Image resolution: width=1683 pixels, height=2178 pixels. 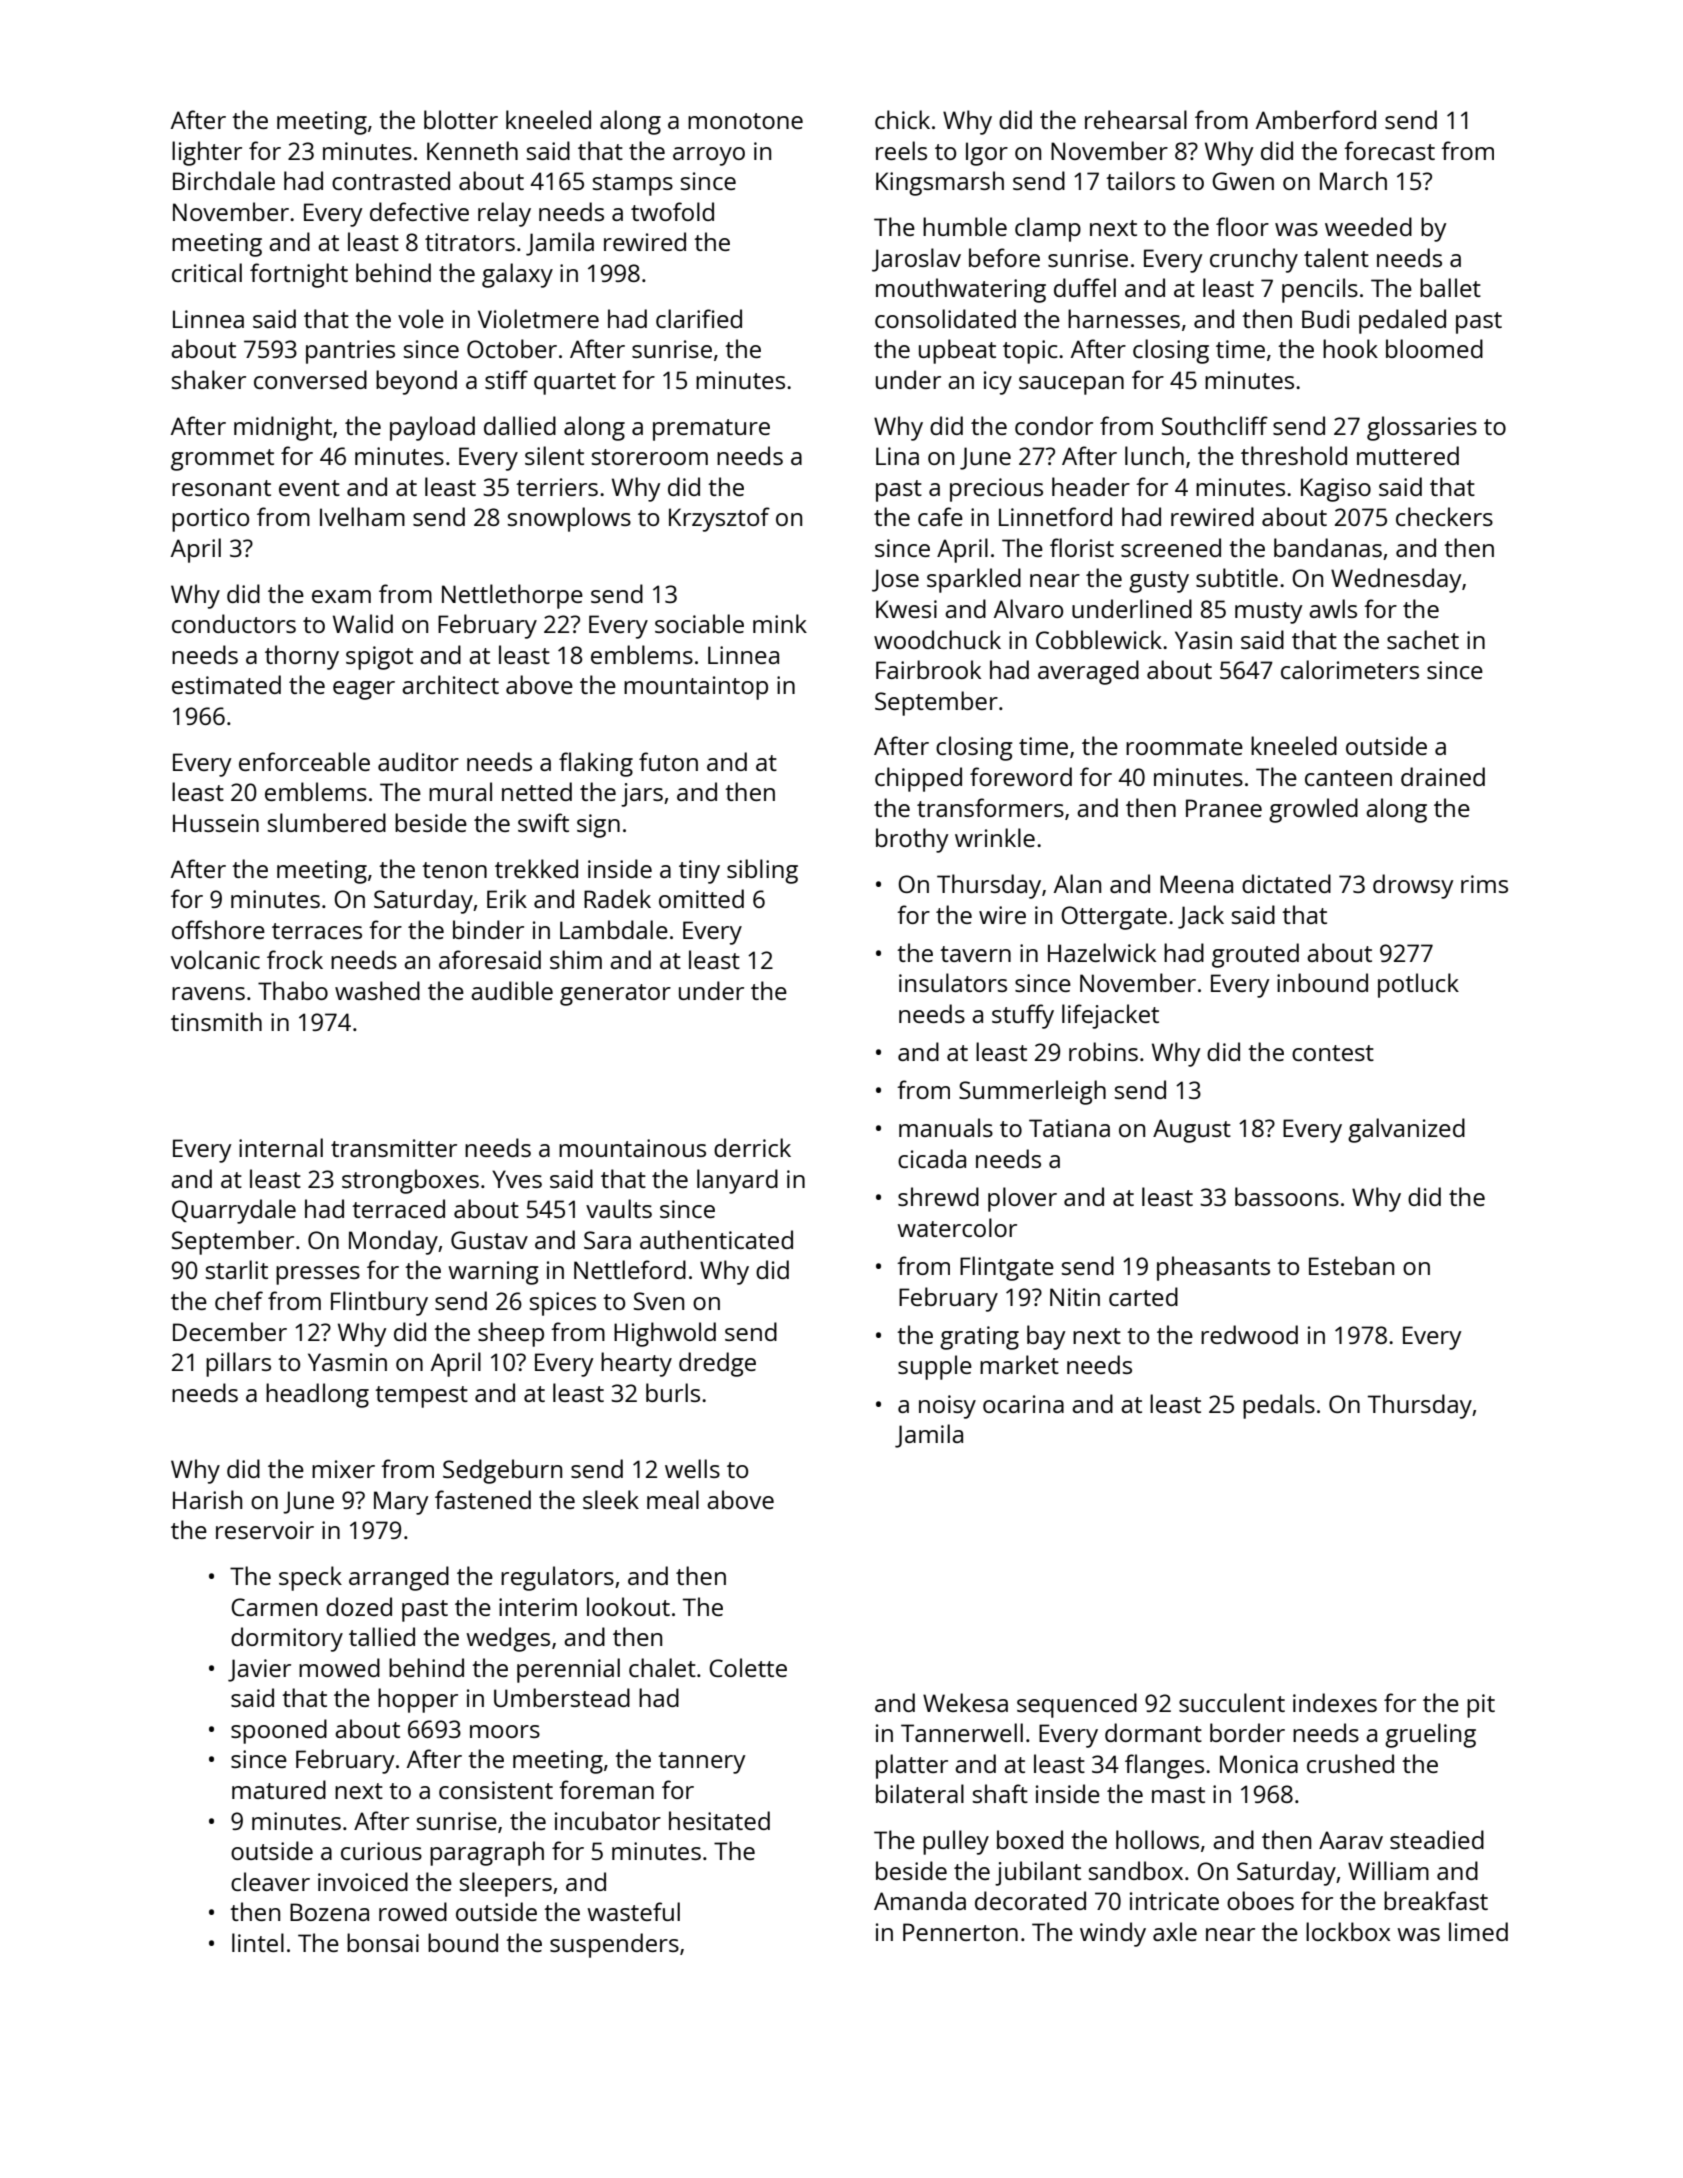 What do you see at coordinates (901, 150) in the screenshot?
I see `reels` at bounding box center [901, 150].
